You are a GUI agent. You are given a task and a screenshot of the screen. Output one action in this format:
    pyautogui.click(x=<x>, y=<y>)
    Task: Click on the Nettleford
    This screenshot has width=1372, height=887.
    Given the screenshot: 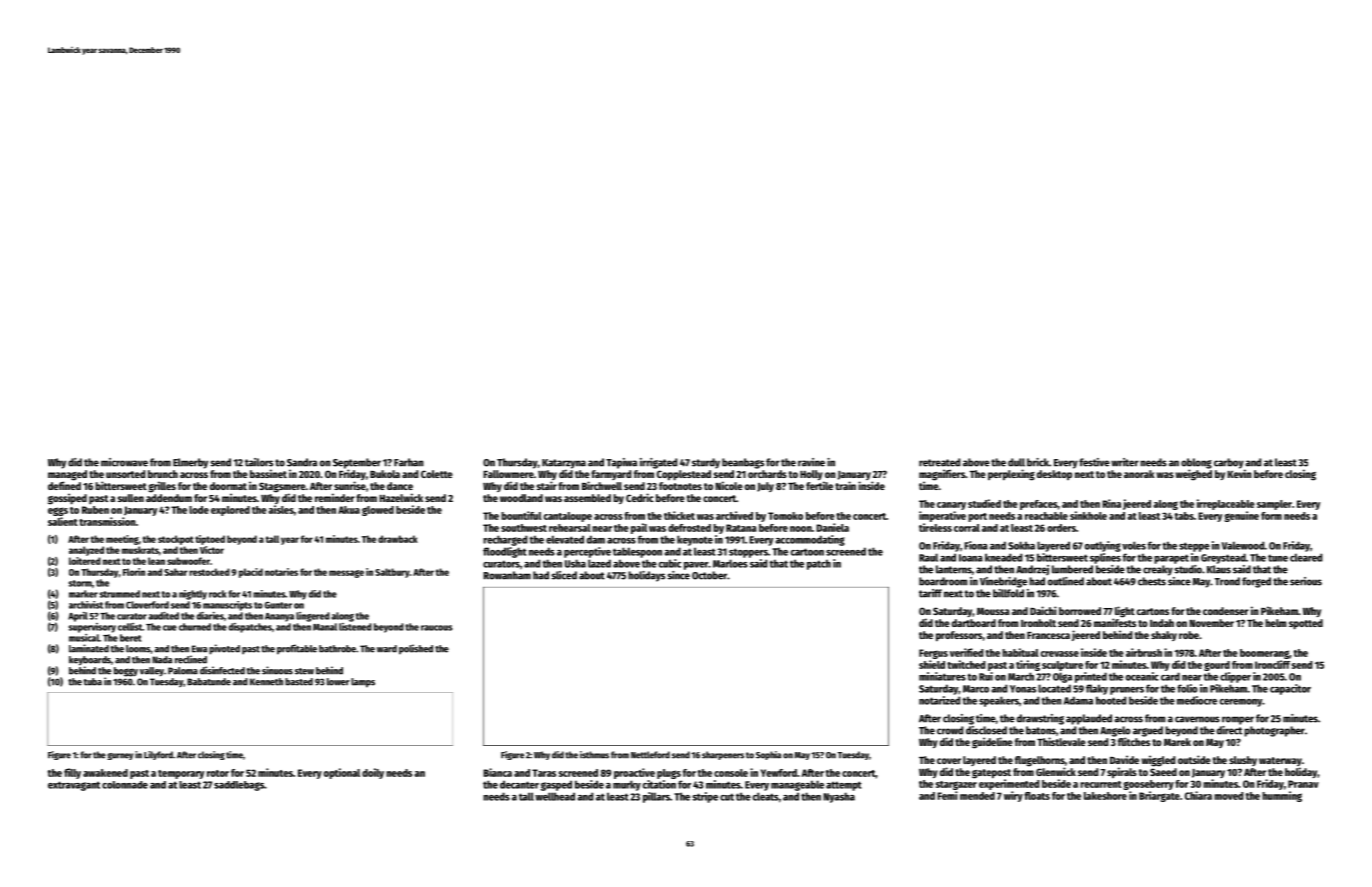 What is the action you would take?
    pyautogui.click(x=650, y=755)
